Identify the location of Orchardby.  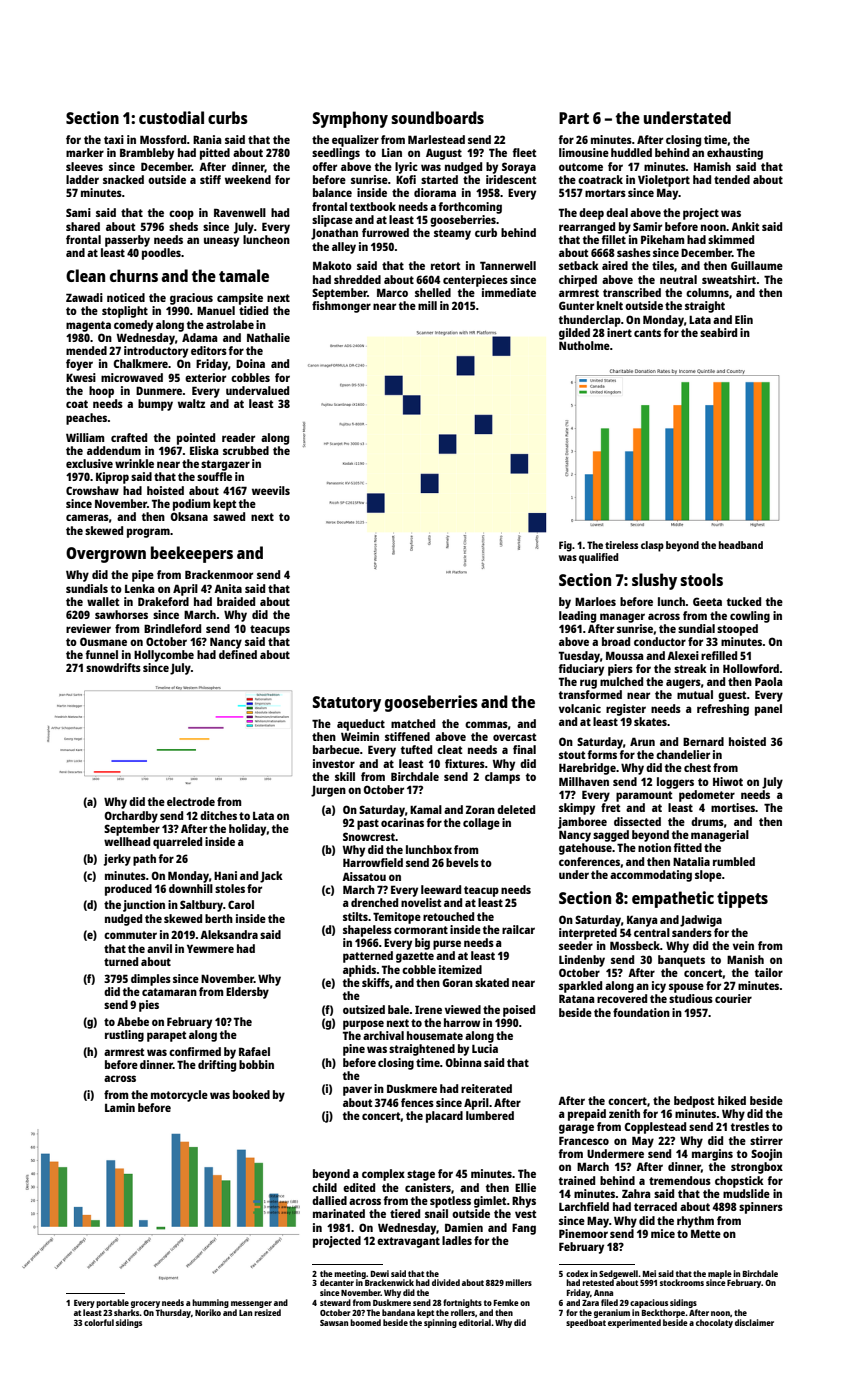
(131, 817).
